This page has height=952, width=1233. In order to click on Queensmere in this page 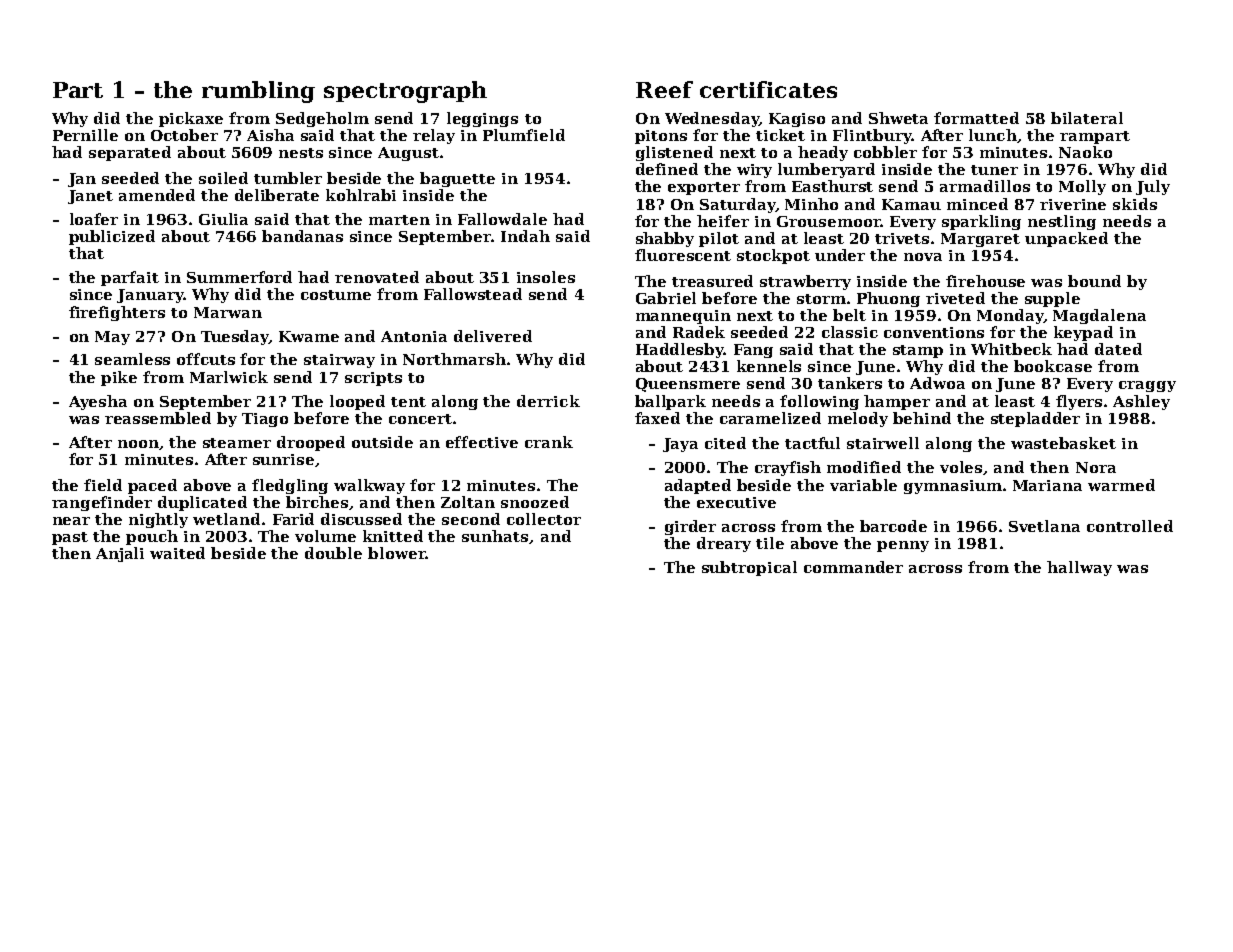, I will do `click(688, 385)`.
